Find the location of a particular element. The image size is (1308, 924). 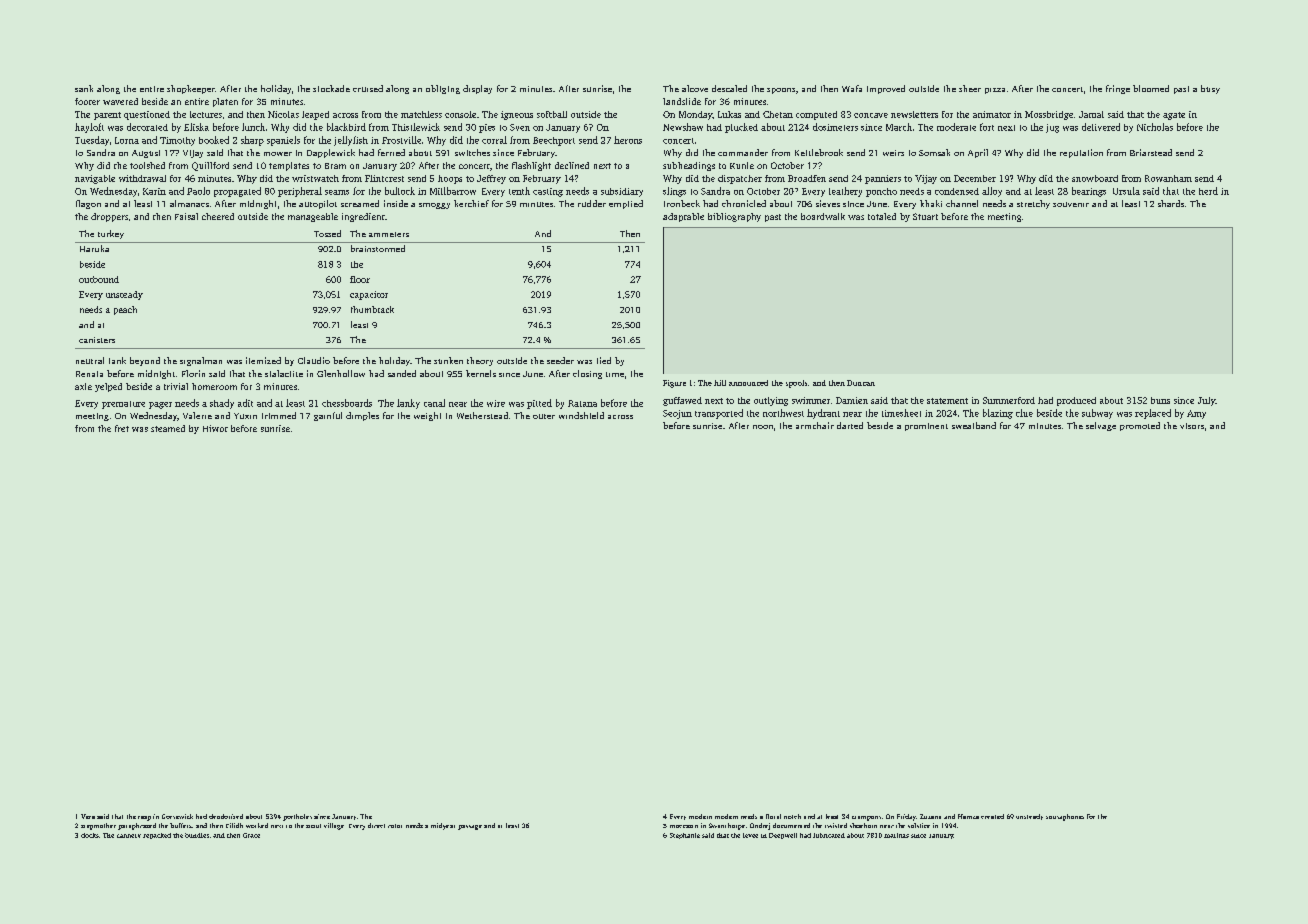

selvage is located at coordinates (1101, 426).
